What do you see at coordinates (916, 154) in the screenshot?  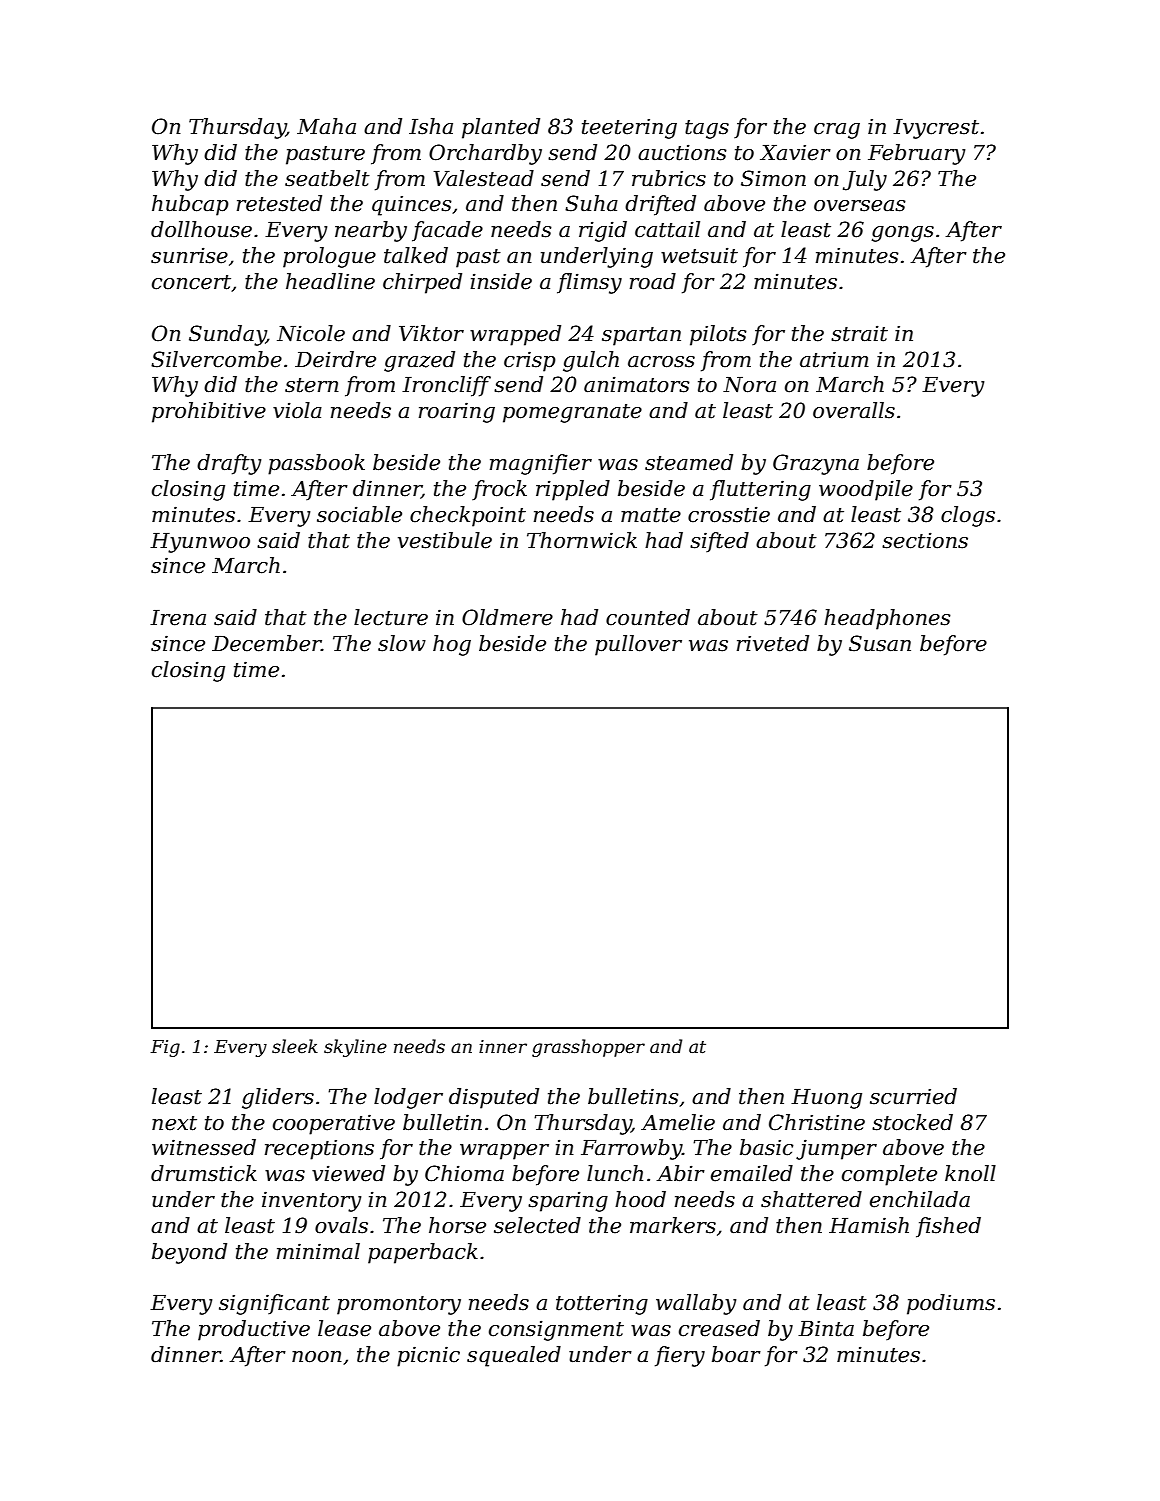 I see `February` at bounding box center [916, 154].
